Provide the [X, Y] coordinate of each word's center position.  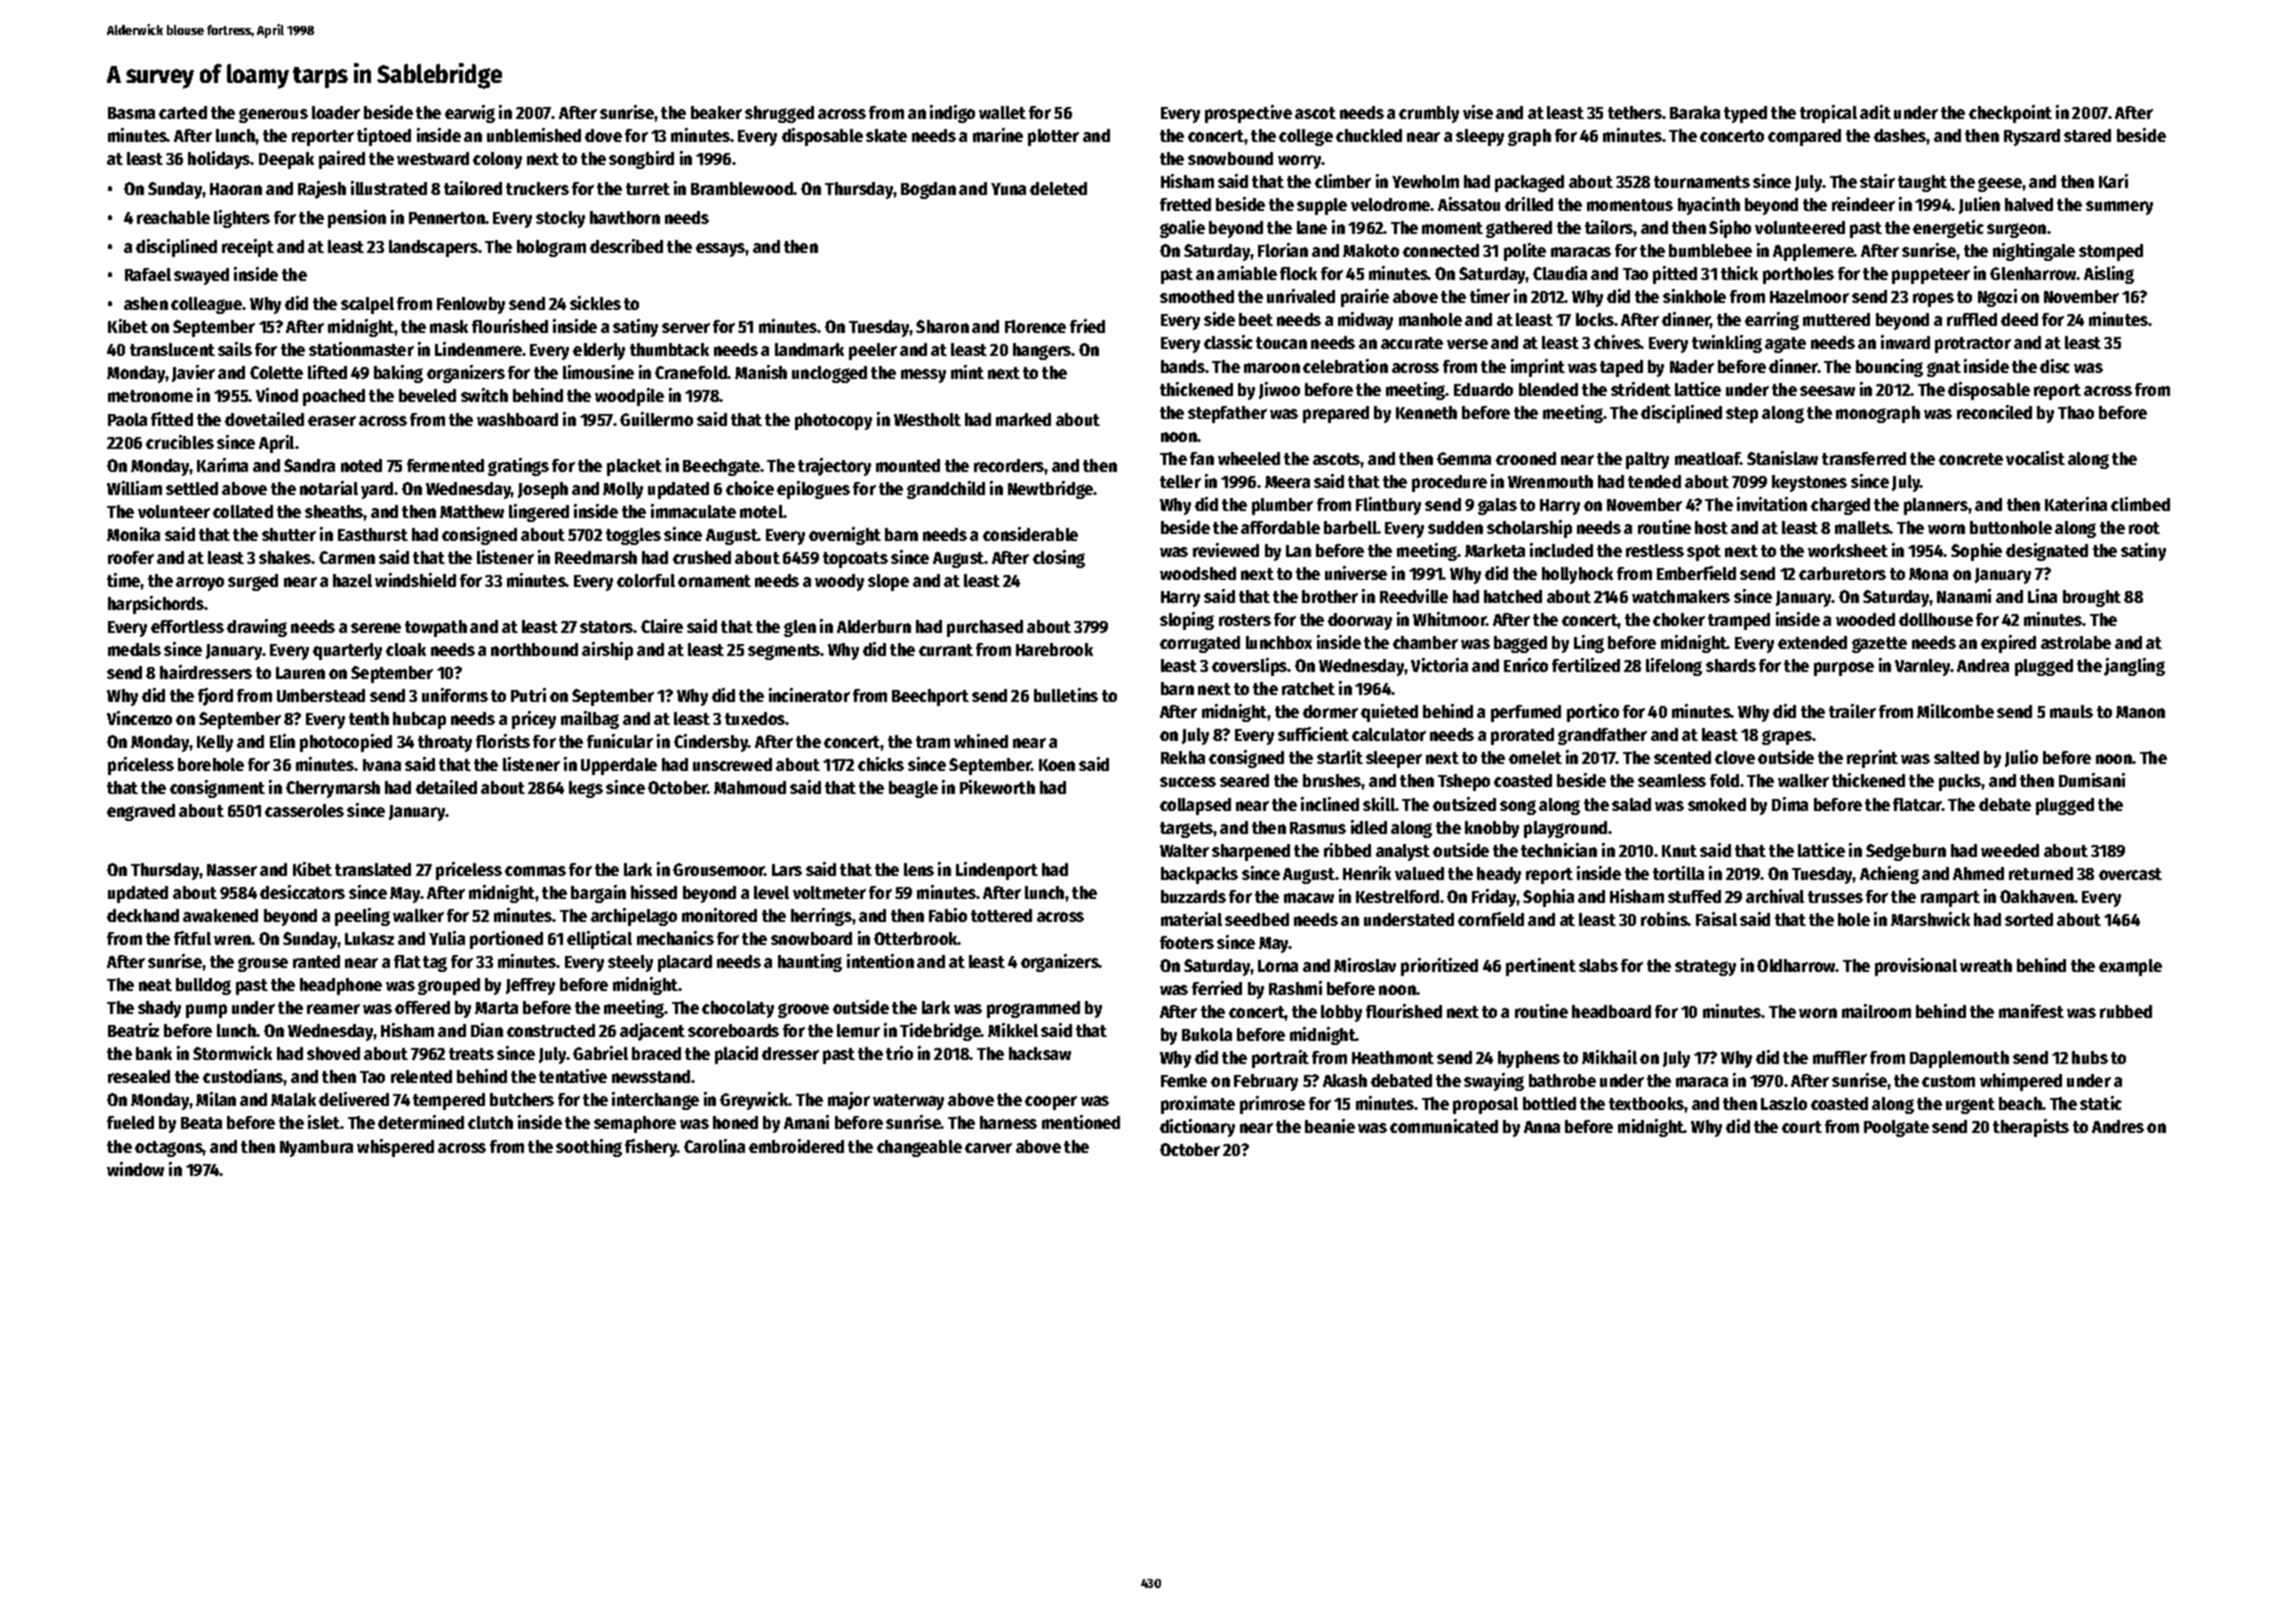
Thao [2076, 412]
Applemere [1813, 252]
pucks [1960, 782]
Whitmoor [1449, 619]
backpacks [1199, 875]
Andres [2118, 1126]
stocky [560, 219]
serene [376, 628]
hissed [654, 892]
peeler [873, 351]
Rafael [148, 274]
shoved [333, 1053]
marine [998, 135]
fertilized [1586, 665]
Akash [1345, 1080]
